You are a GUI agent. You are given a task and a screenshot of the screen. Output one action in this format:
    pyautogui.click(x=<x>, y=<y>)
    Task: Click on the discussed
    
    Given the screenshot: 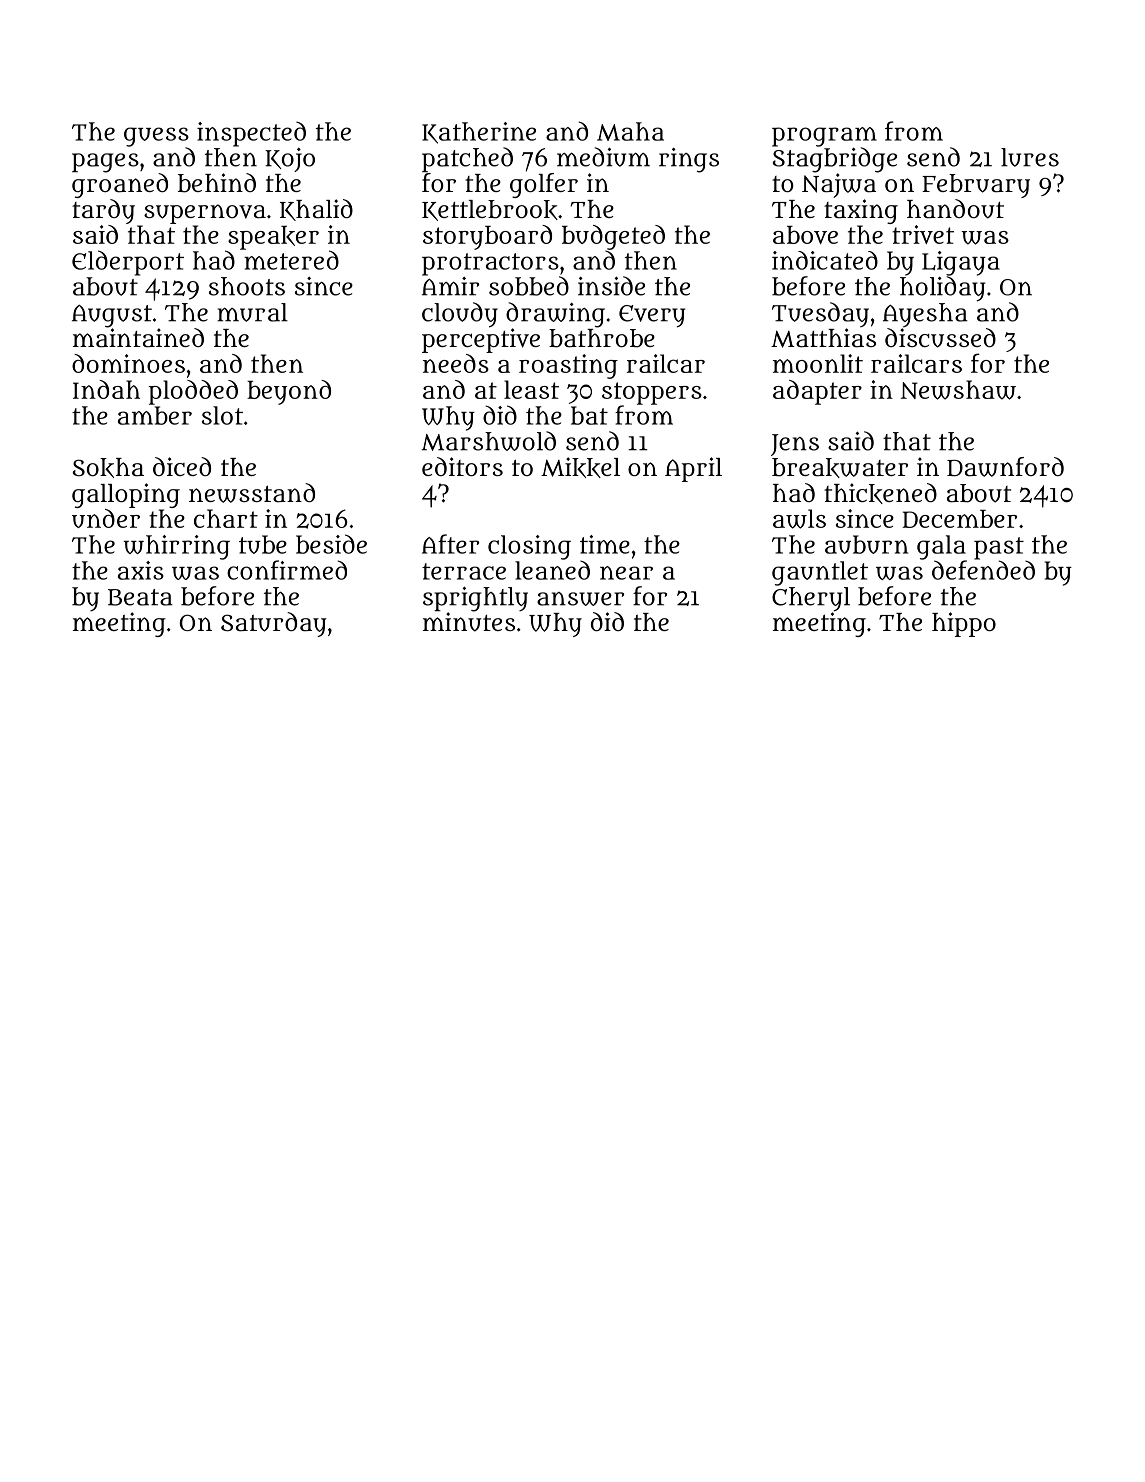 What is the action you would take?
    pyautogui.click(x=940, y=338)
